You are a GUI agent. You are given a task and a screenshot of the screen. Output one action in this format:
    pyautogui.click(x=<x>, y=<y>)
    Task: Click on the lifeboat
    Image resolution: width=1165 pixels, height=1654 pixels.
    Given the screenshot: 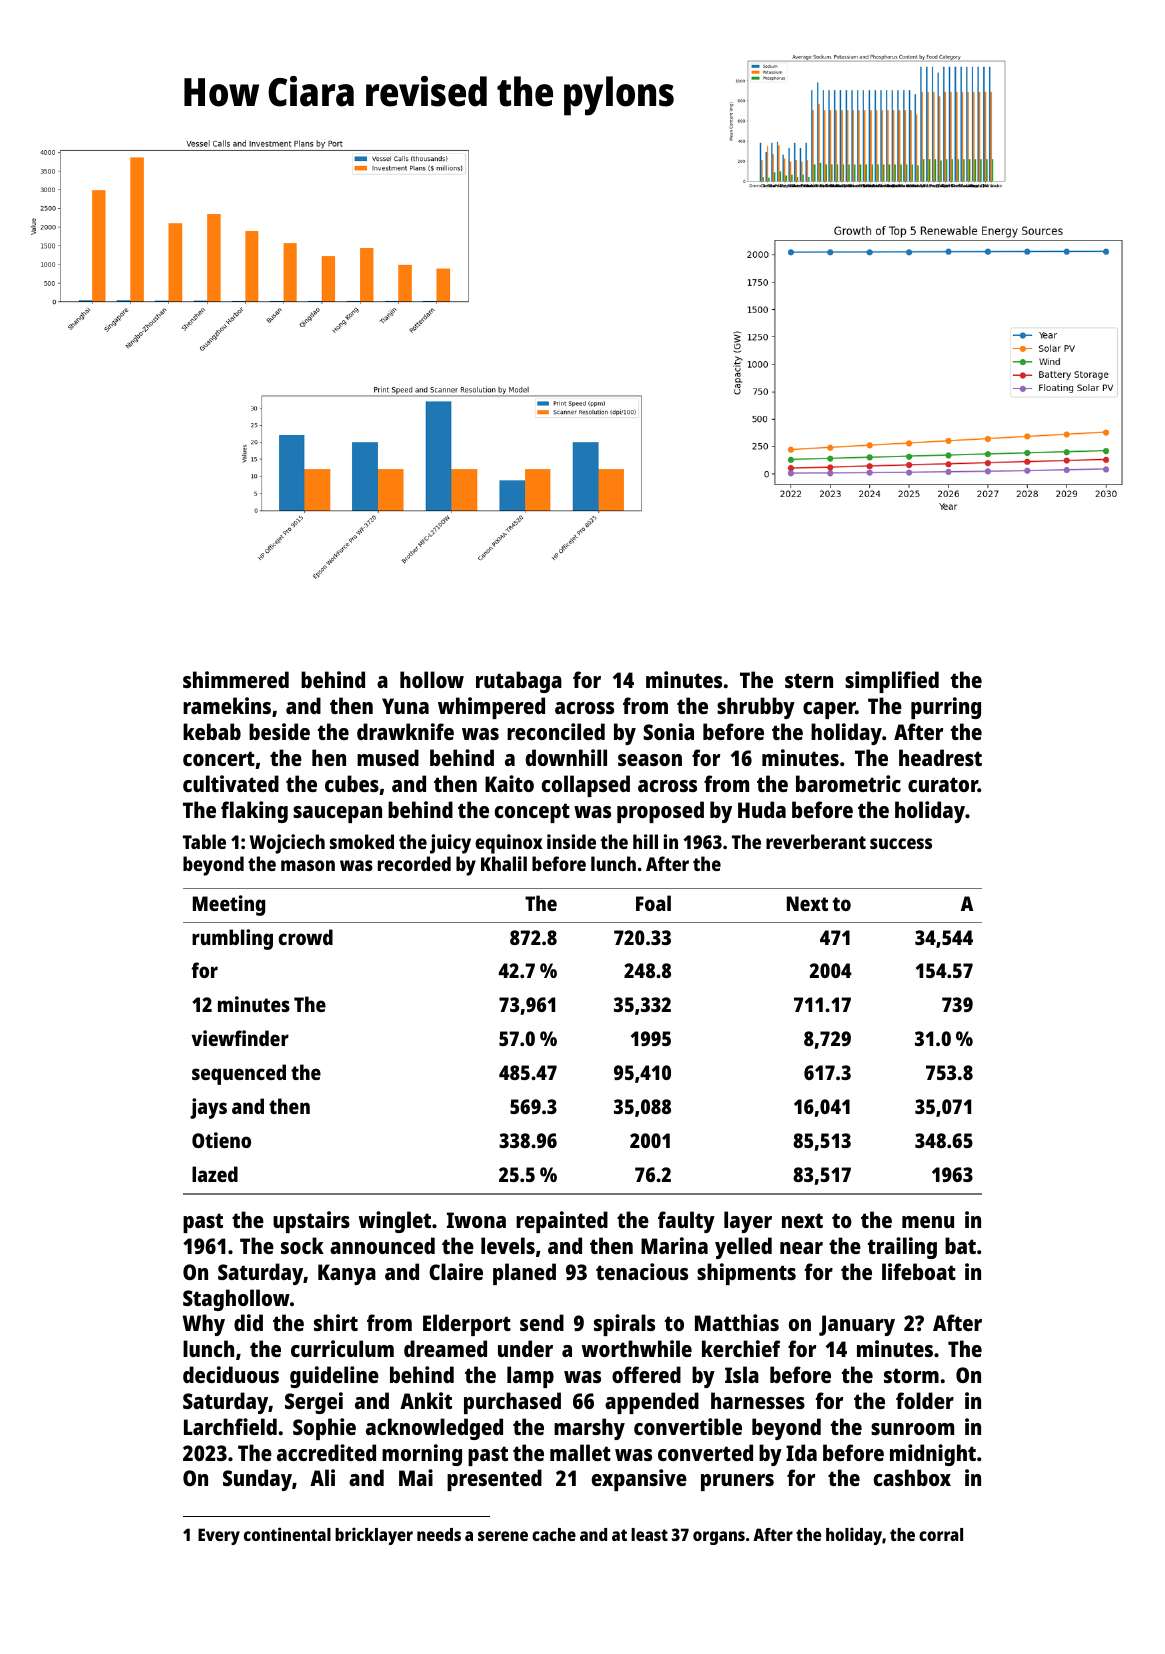 What is the action you would take?
    pyautogui.click(x=919, y=1271)
